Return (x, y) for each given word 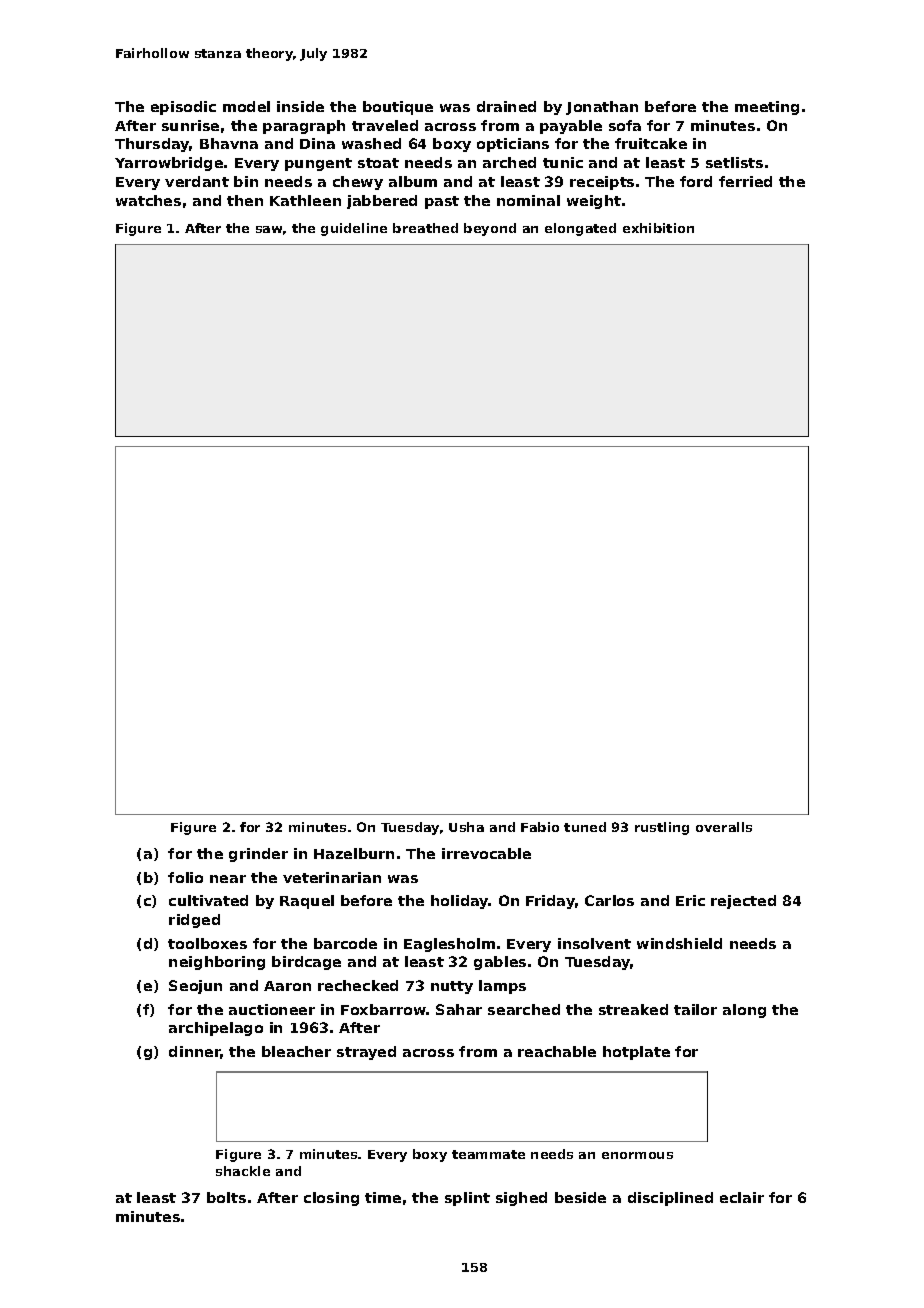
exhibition (658, 228)
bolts (226, 1197)
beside (580, 1197)
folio (185, 877)
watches (148, 200)
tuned (585, 827)
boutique (398, 108)
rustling (662, 828)
